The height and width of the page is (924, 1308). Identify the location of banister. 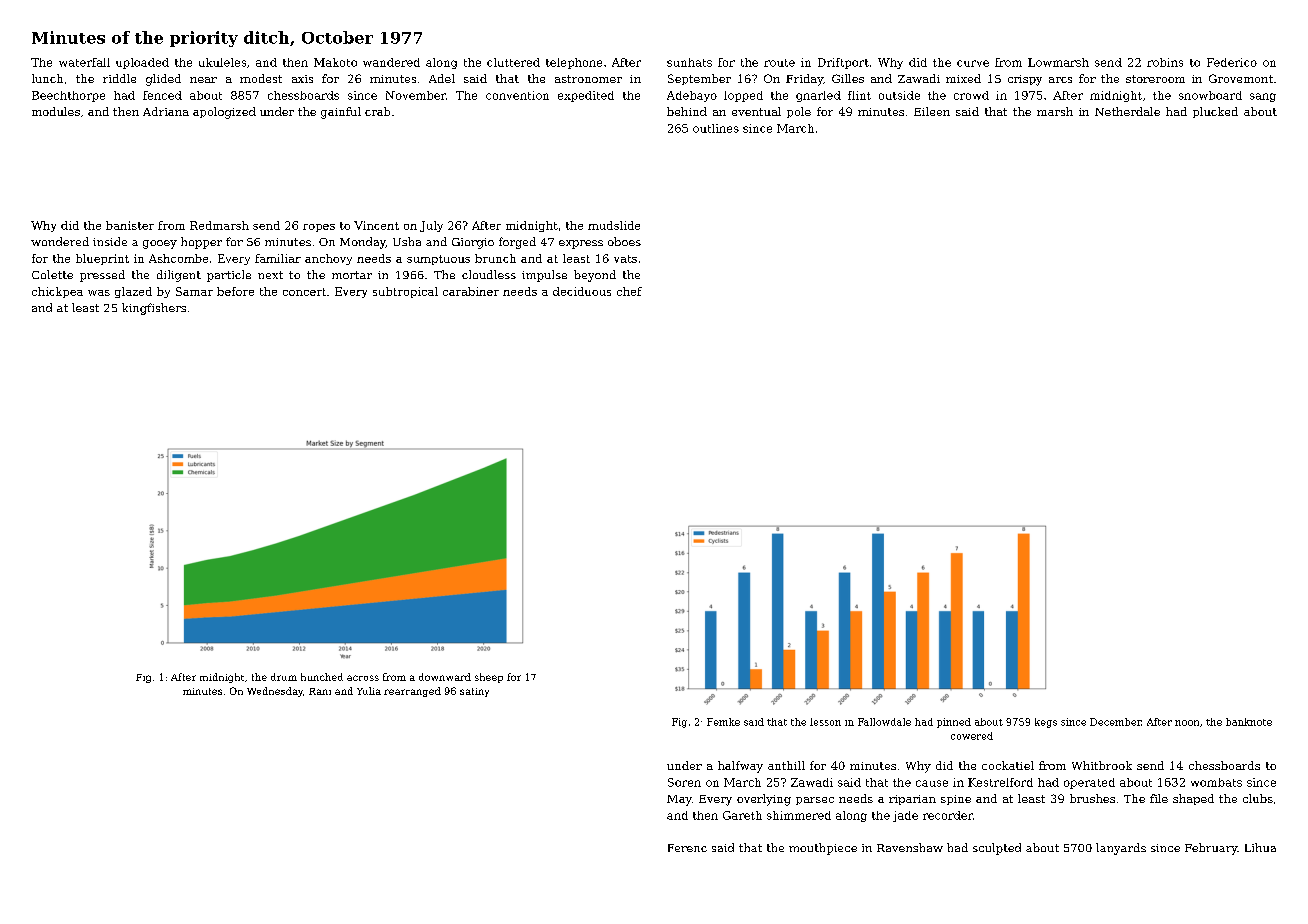
(130, 225).
